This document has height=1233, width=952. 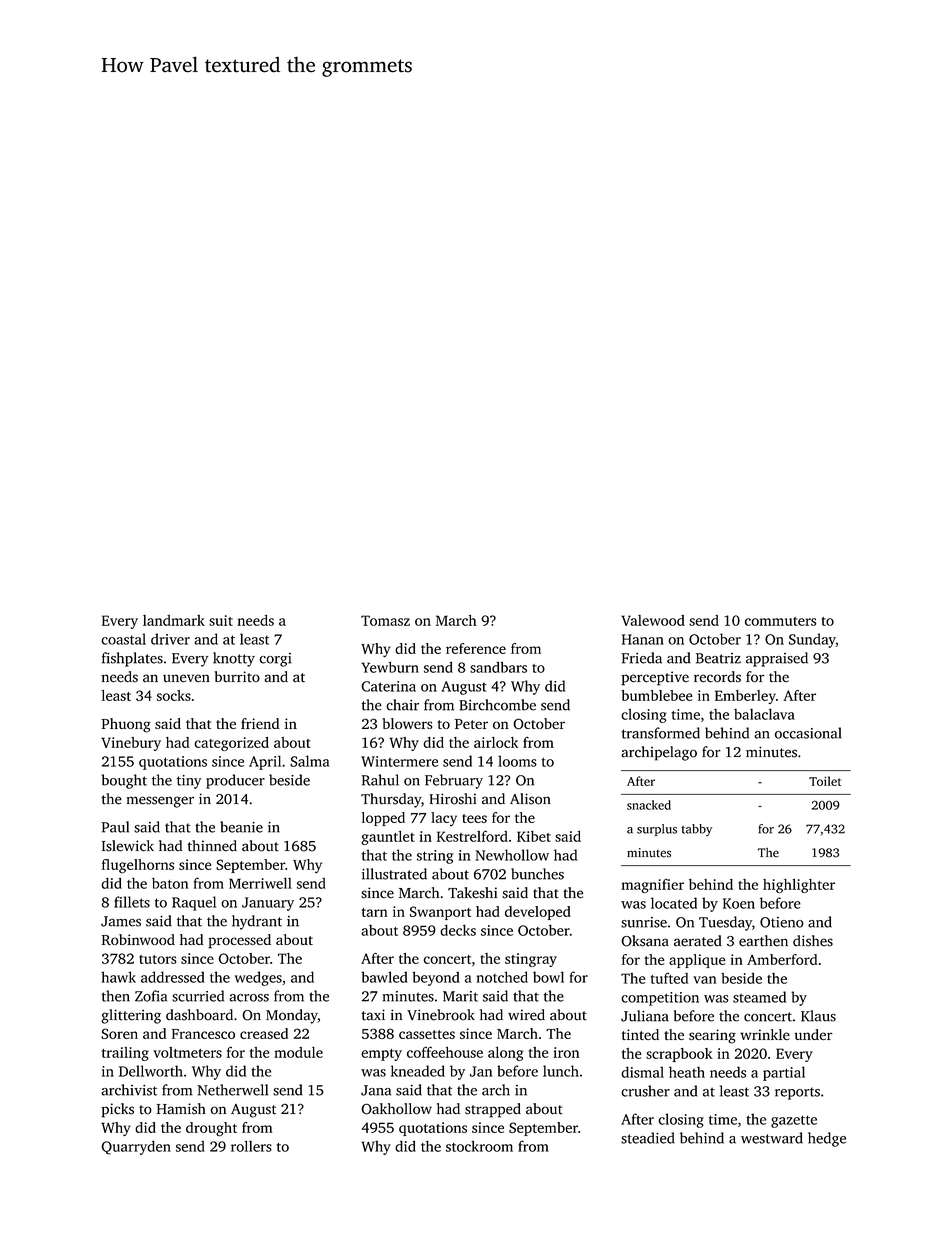 What do you see at coordinates (645, 941) in the document?
I see `Oksana` at bounding box center [645, 941].
